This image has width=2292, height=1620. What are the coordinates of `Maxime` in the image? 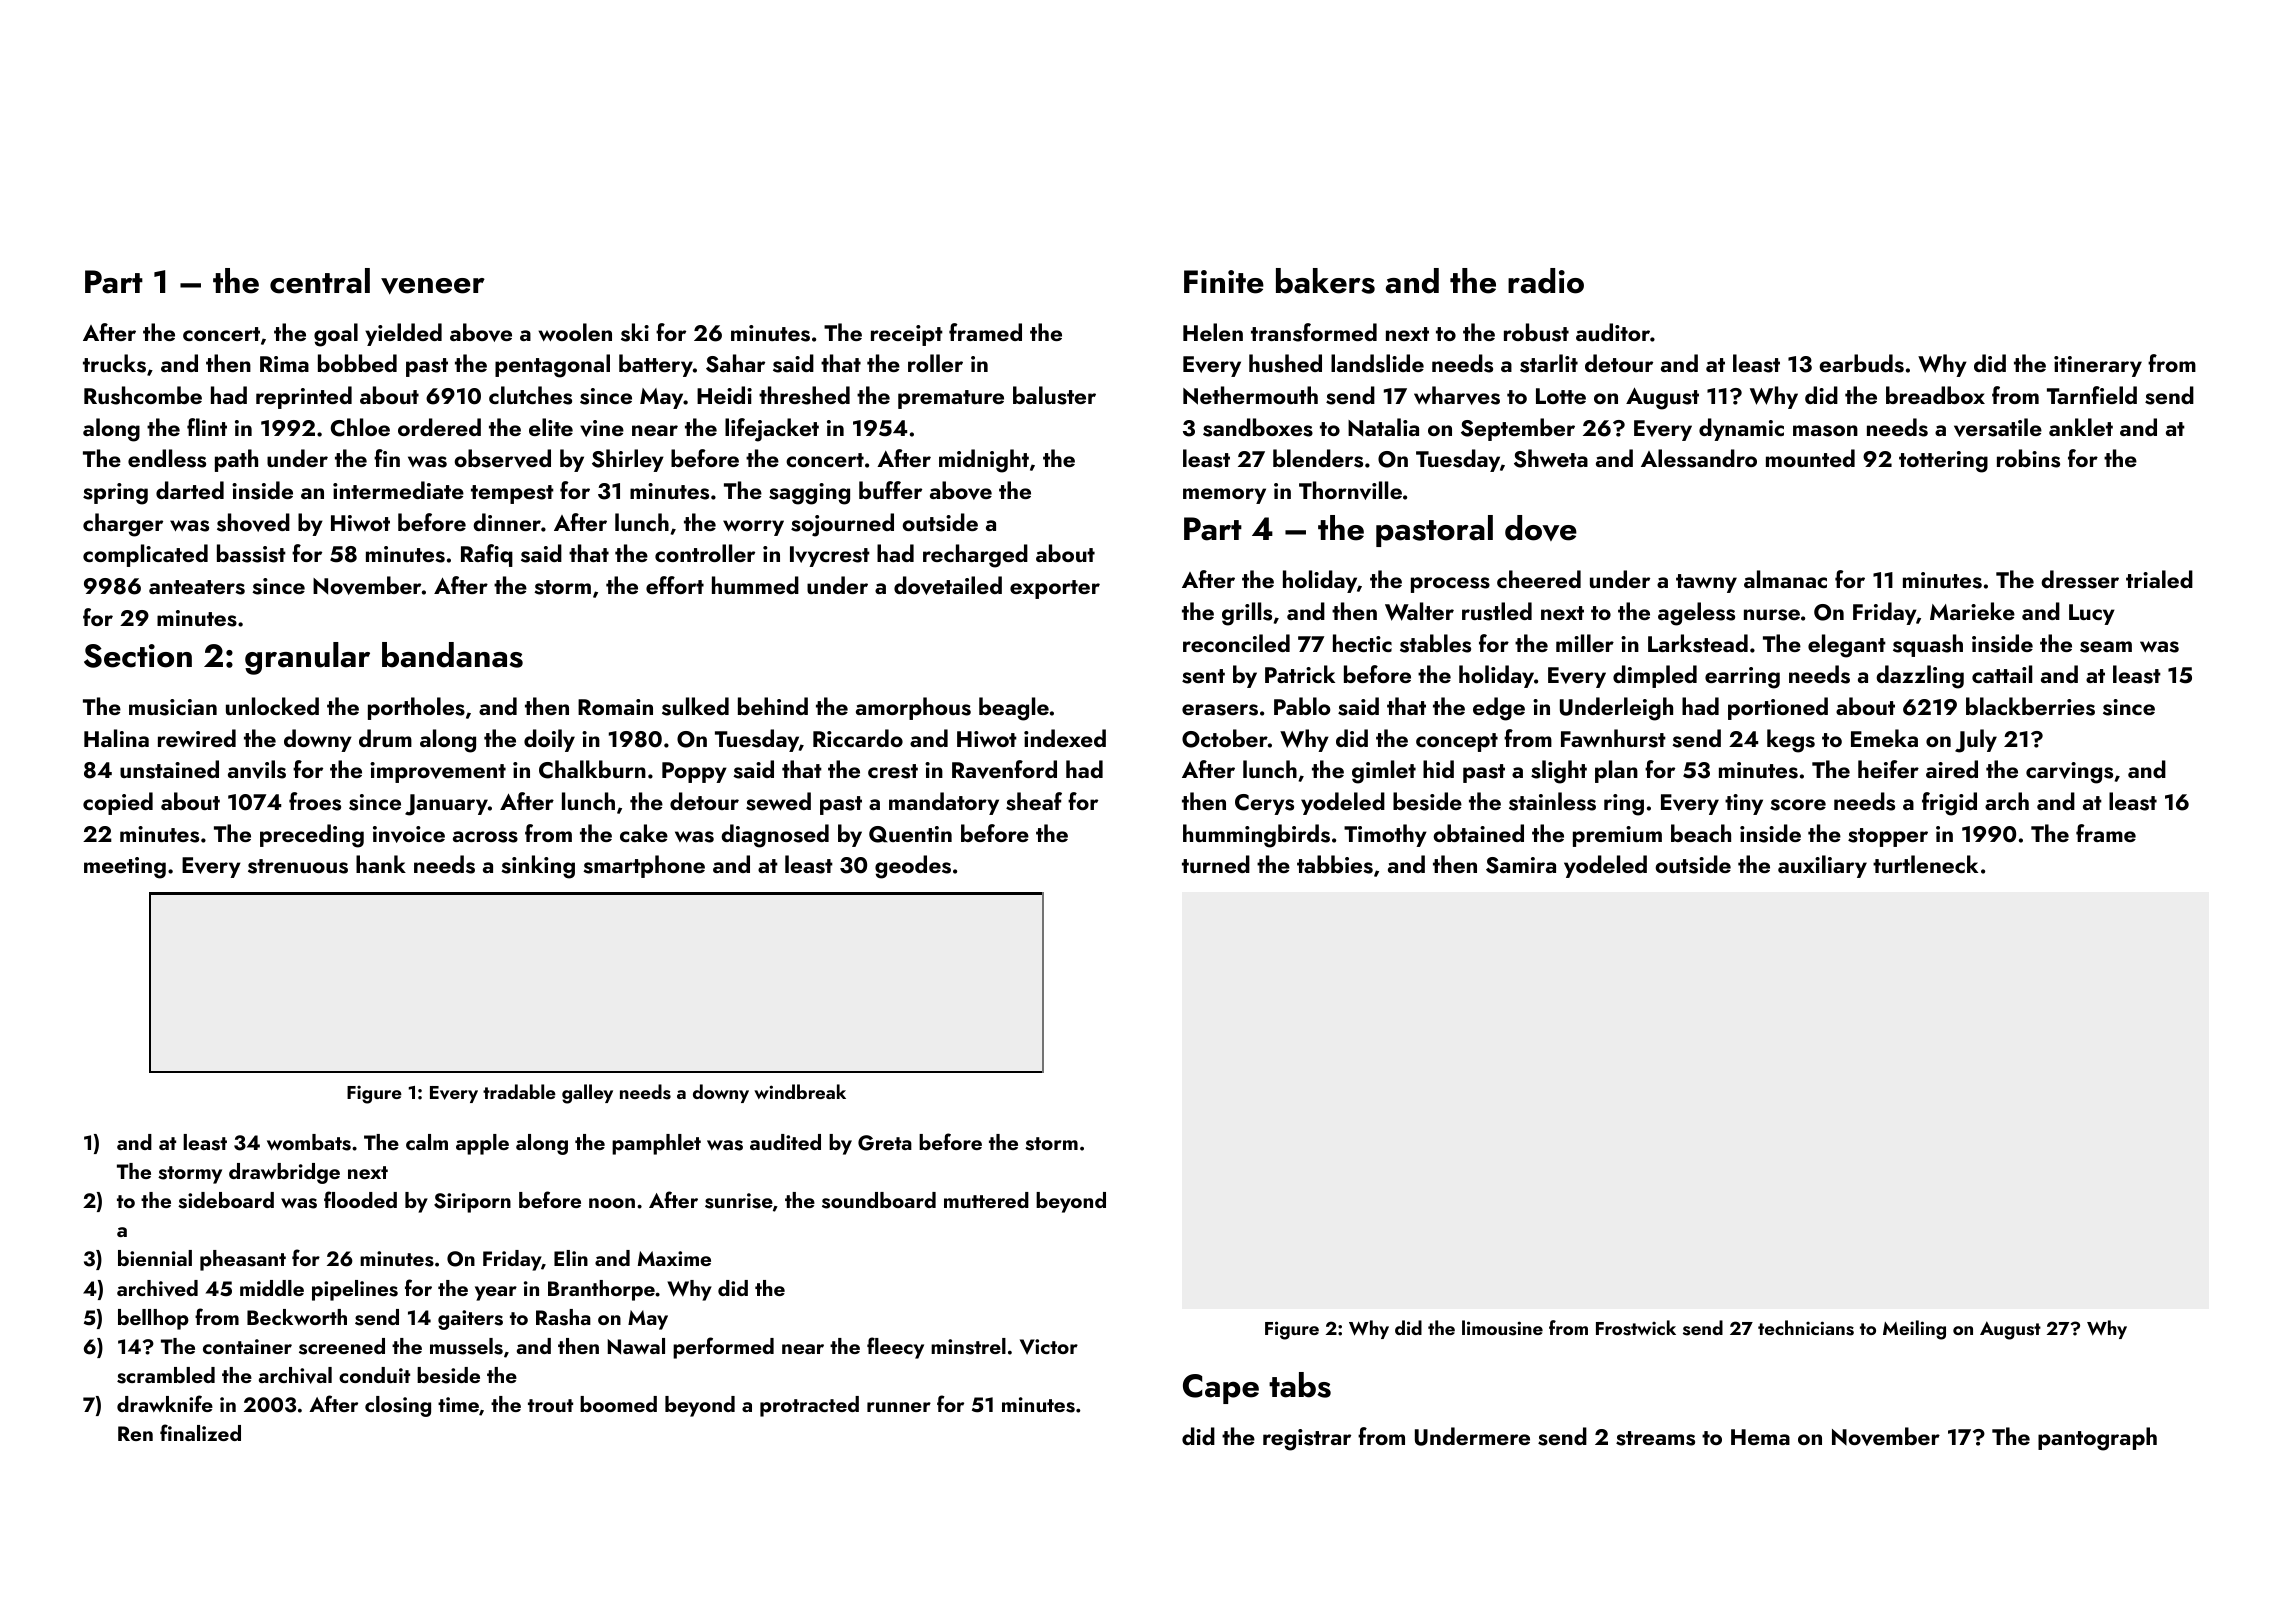 It's located at (674, 1258).
